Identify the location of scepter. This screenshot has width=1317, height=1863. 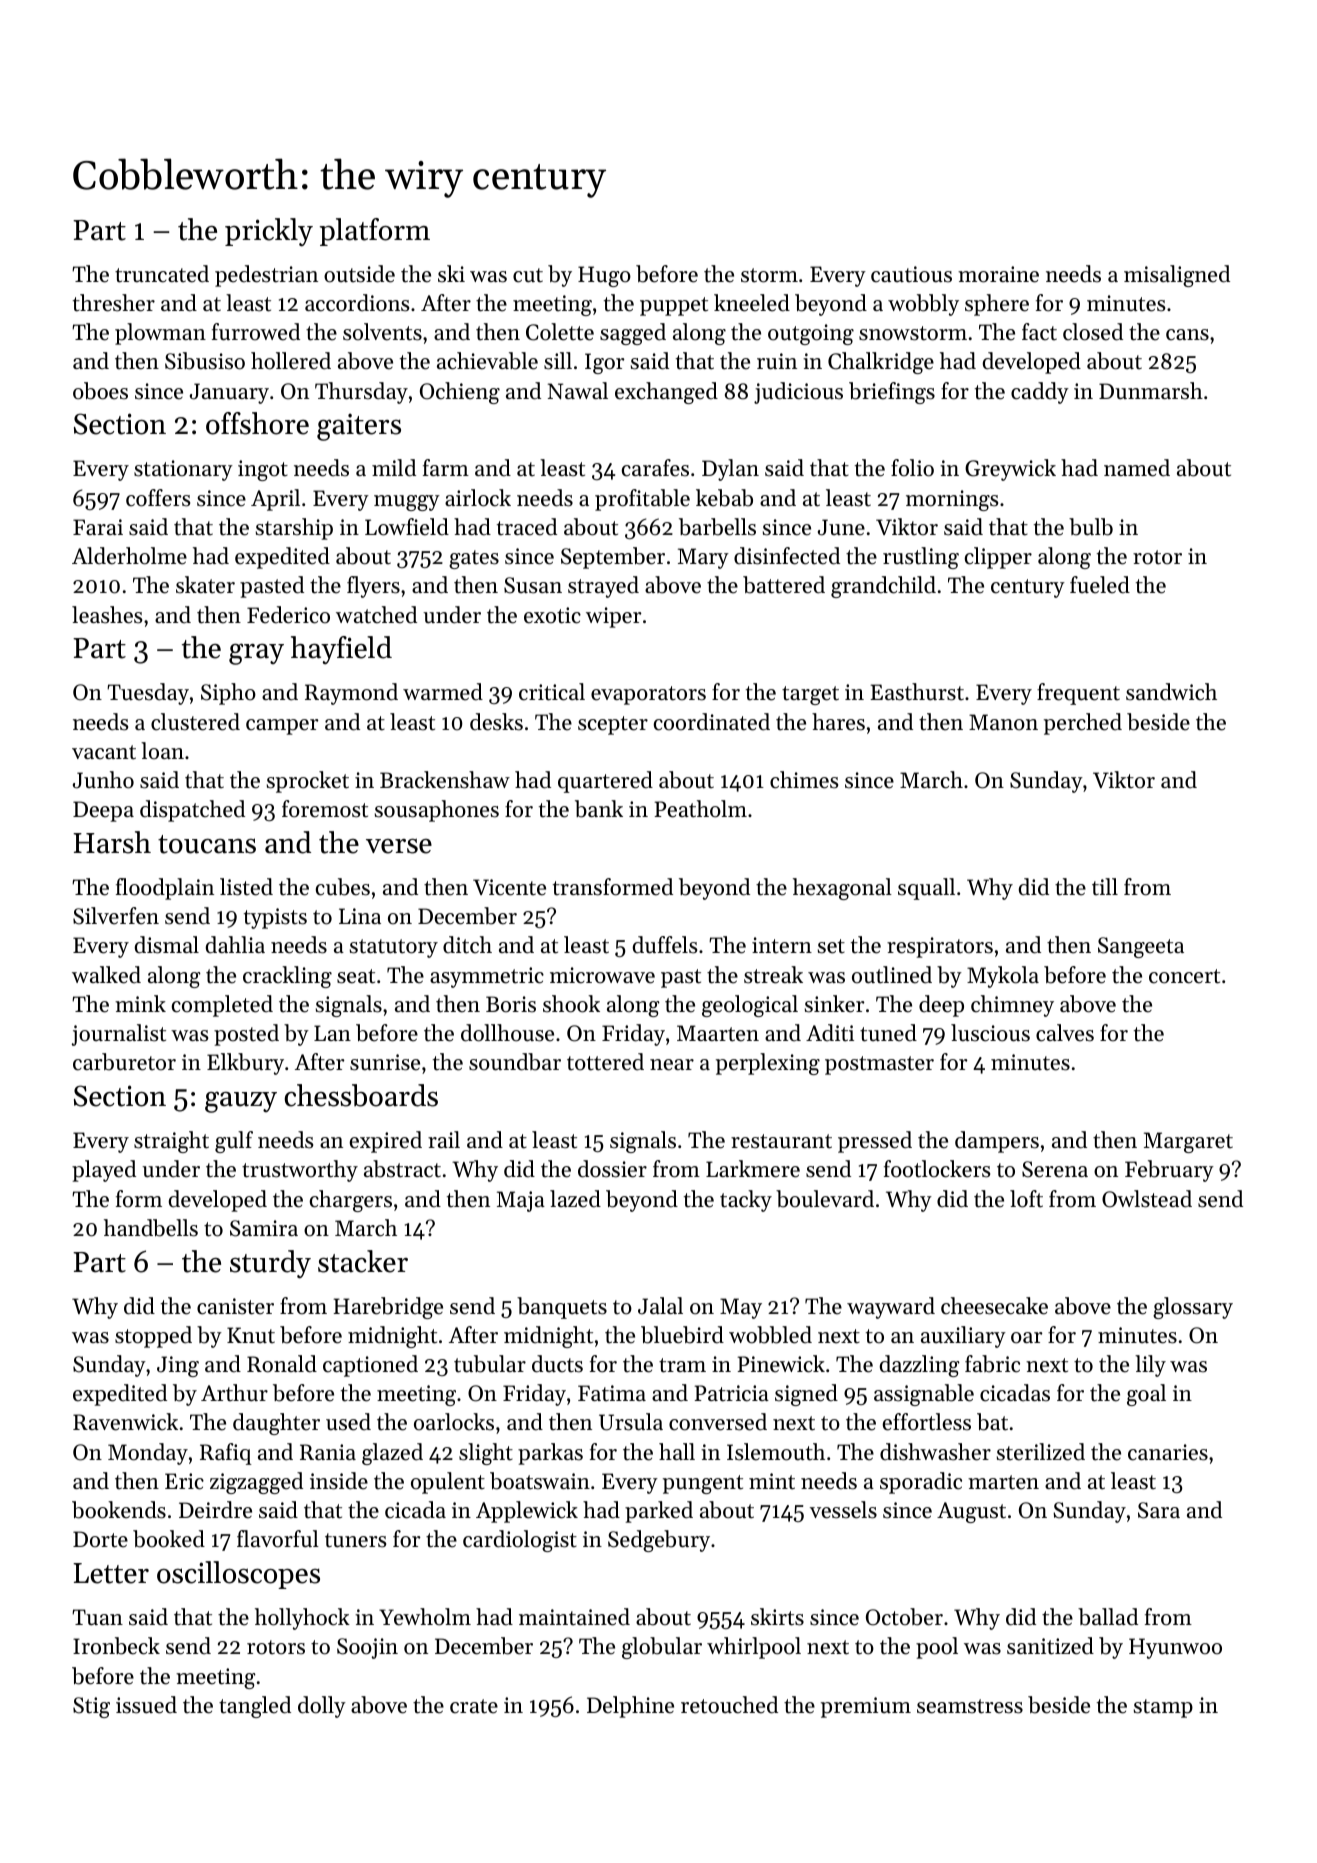
(613, 725).
